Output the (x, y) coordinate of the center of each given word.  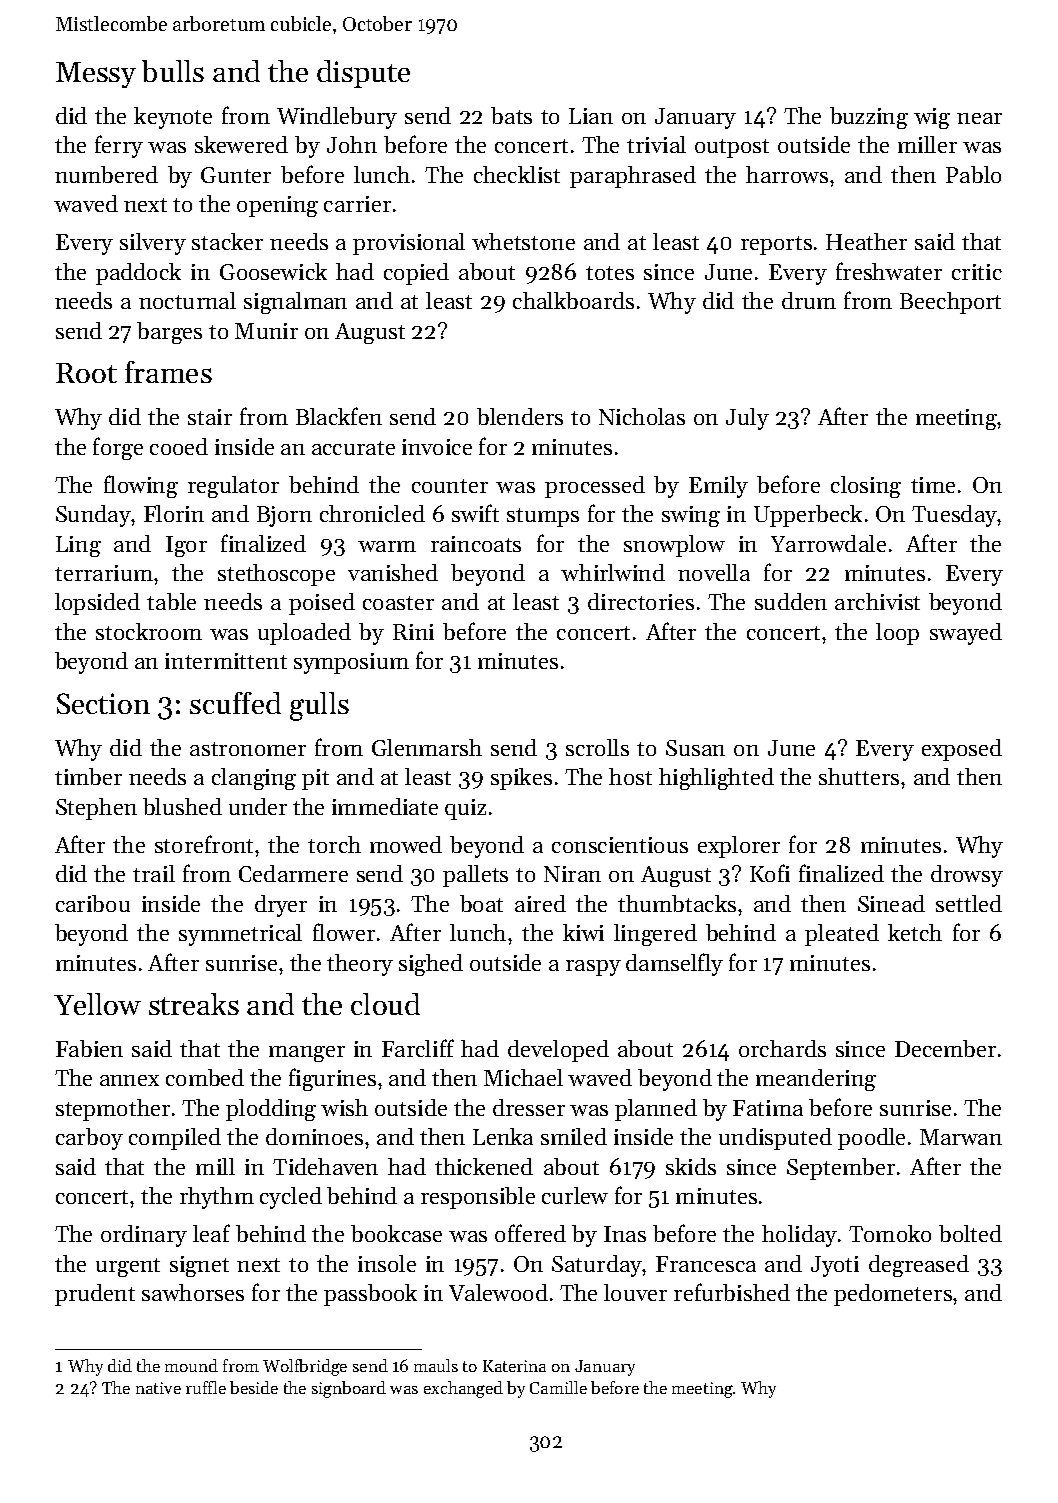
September (841, 1169)
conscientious (620, 845)
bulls (173, 71)
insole (387, 1263)
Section (103, 703)
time (933, 485)
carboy (89, 1139)
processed (595, 487)
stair (210, 417)
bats (511, 115)
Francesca (706, 1264)
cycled (291, 1198)
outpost (732, 148)
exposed (962, 750)
